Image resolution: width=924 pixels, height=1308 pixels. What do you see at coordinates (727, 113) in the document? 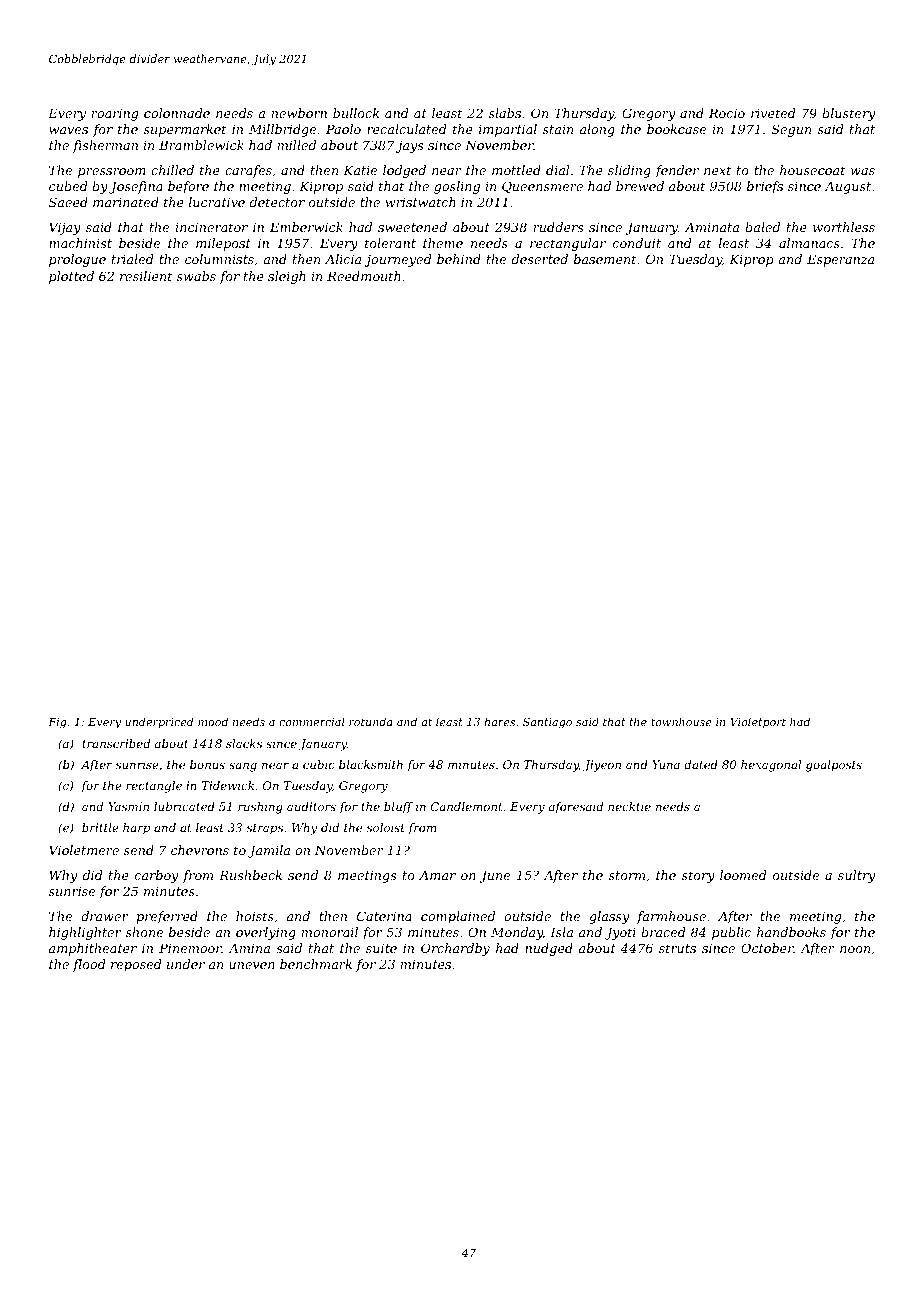
I see `Rocio` at bounding box center [727, 113].
